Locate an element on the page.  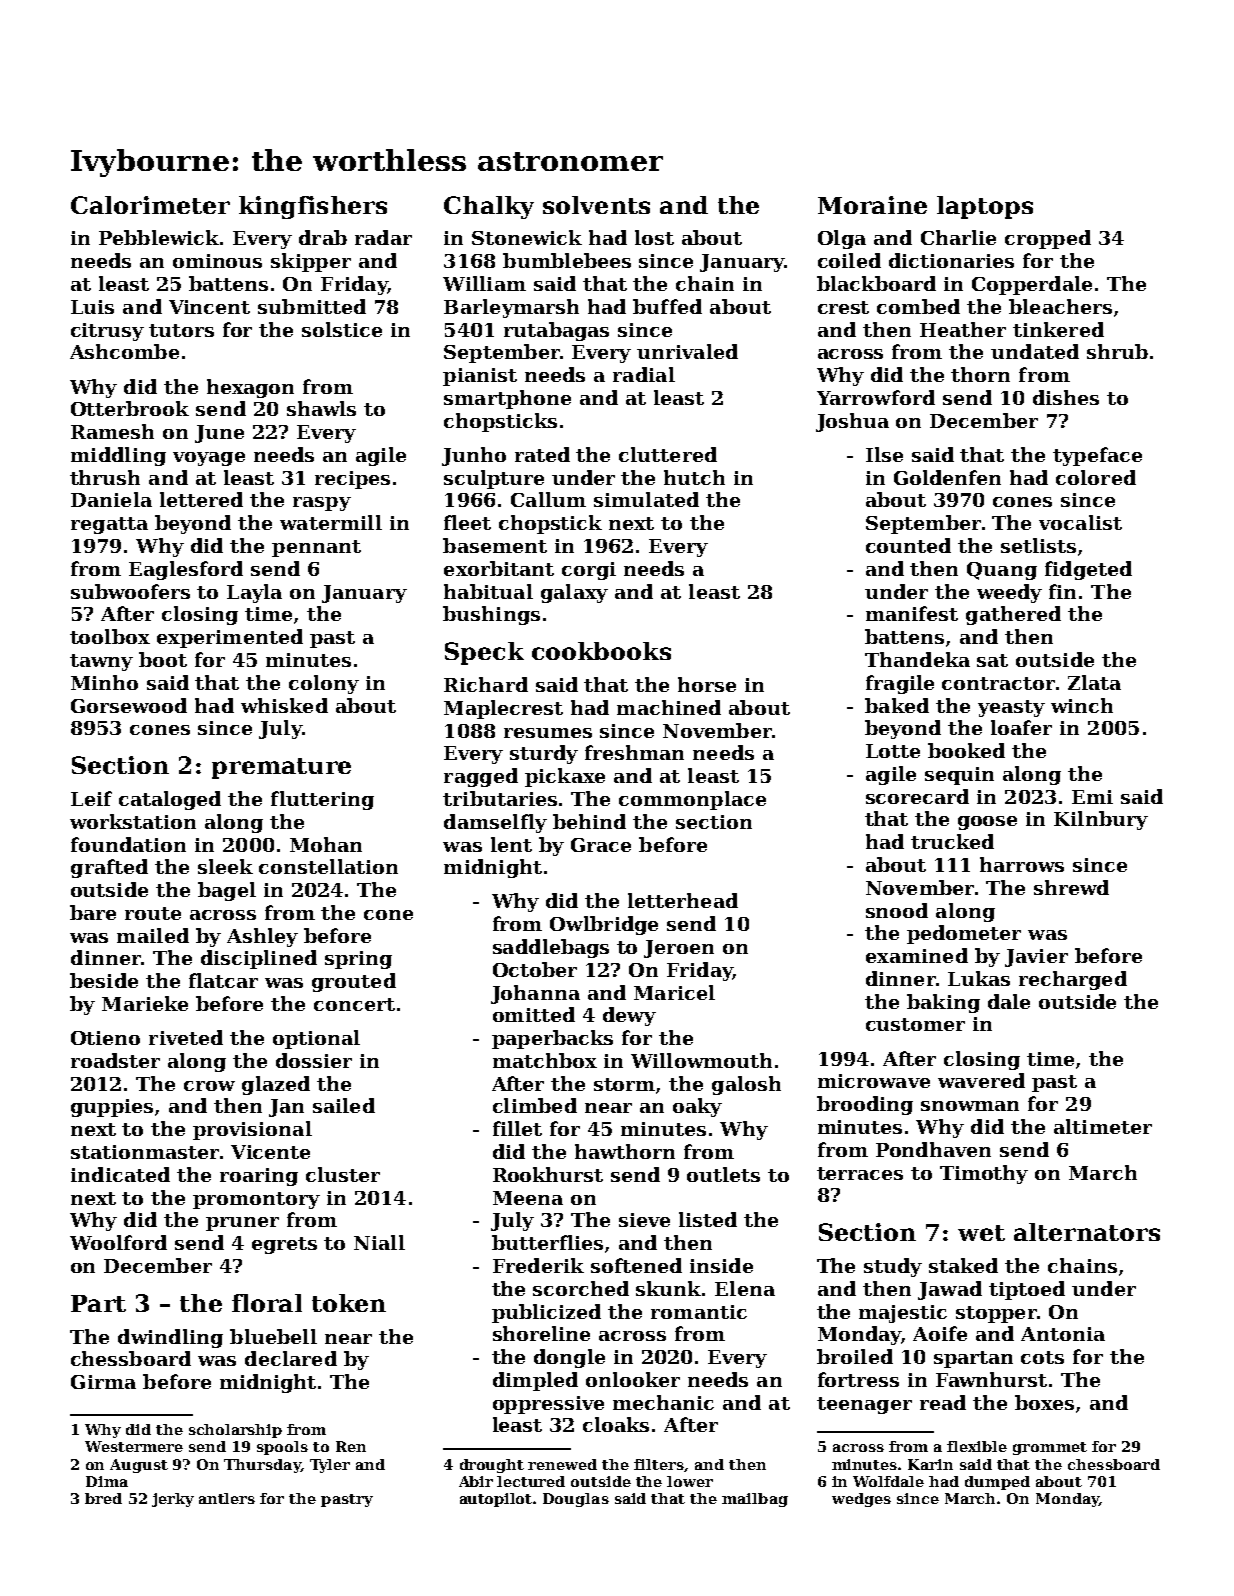
Heather is located at coordinates (963, 329).
